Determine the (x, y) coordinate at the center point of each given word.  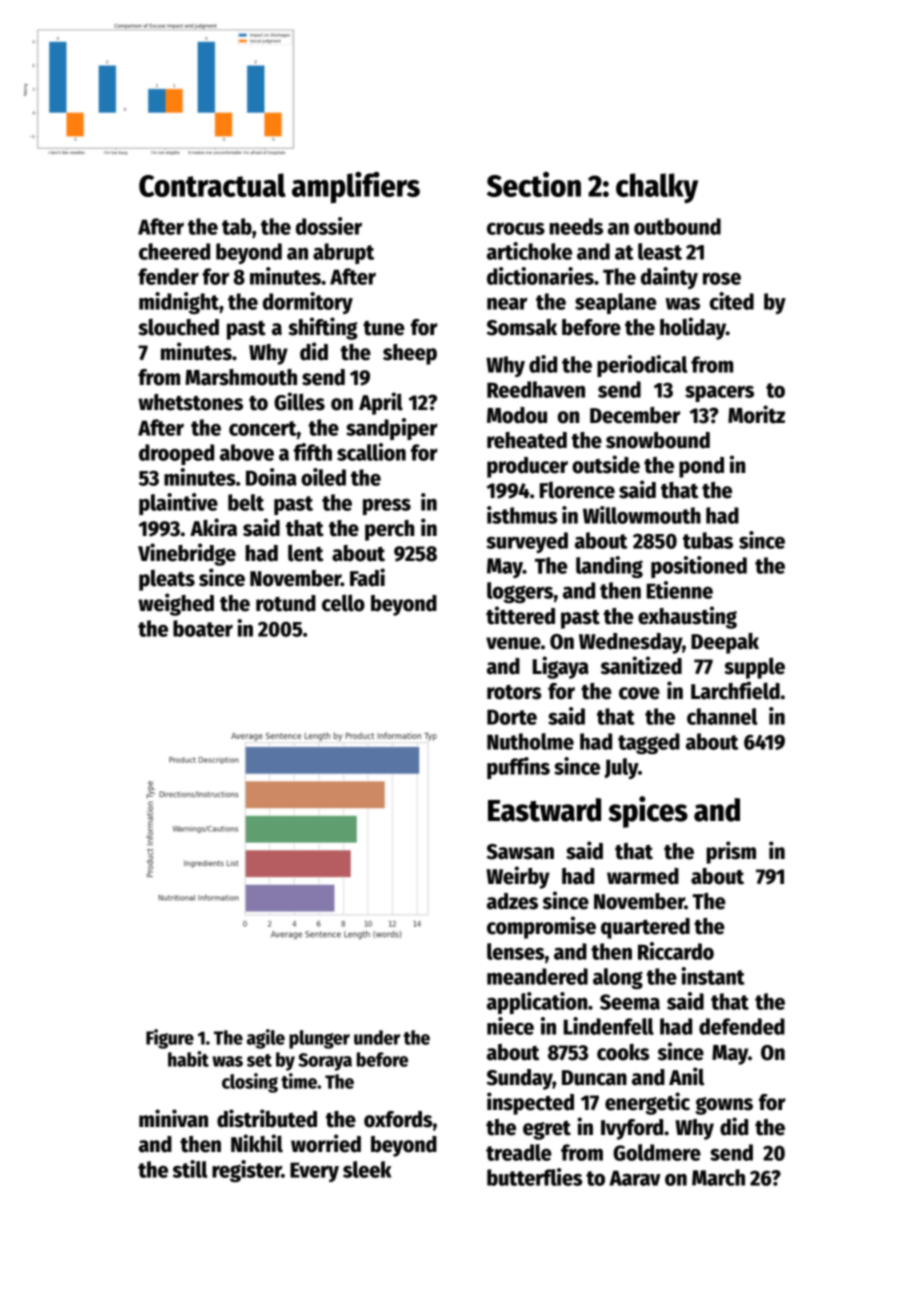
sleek (367, 1169)
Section (534, 184)
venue (513, 643)
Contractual (212, 185)
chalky (657, 188)
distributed (267, 1118)
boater (203, 628)
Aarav (635, 1178)
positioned (699, 567)
